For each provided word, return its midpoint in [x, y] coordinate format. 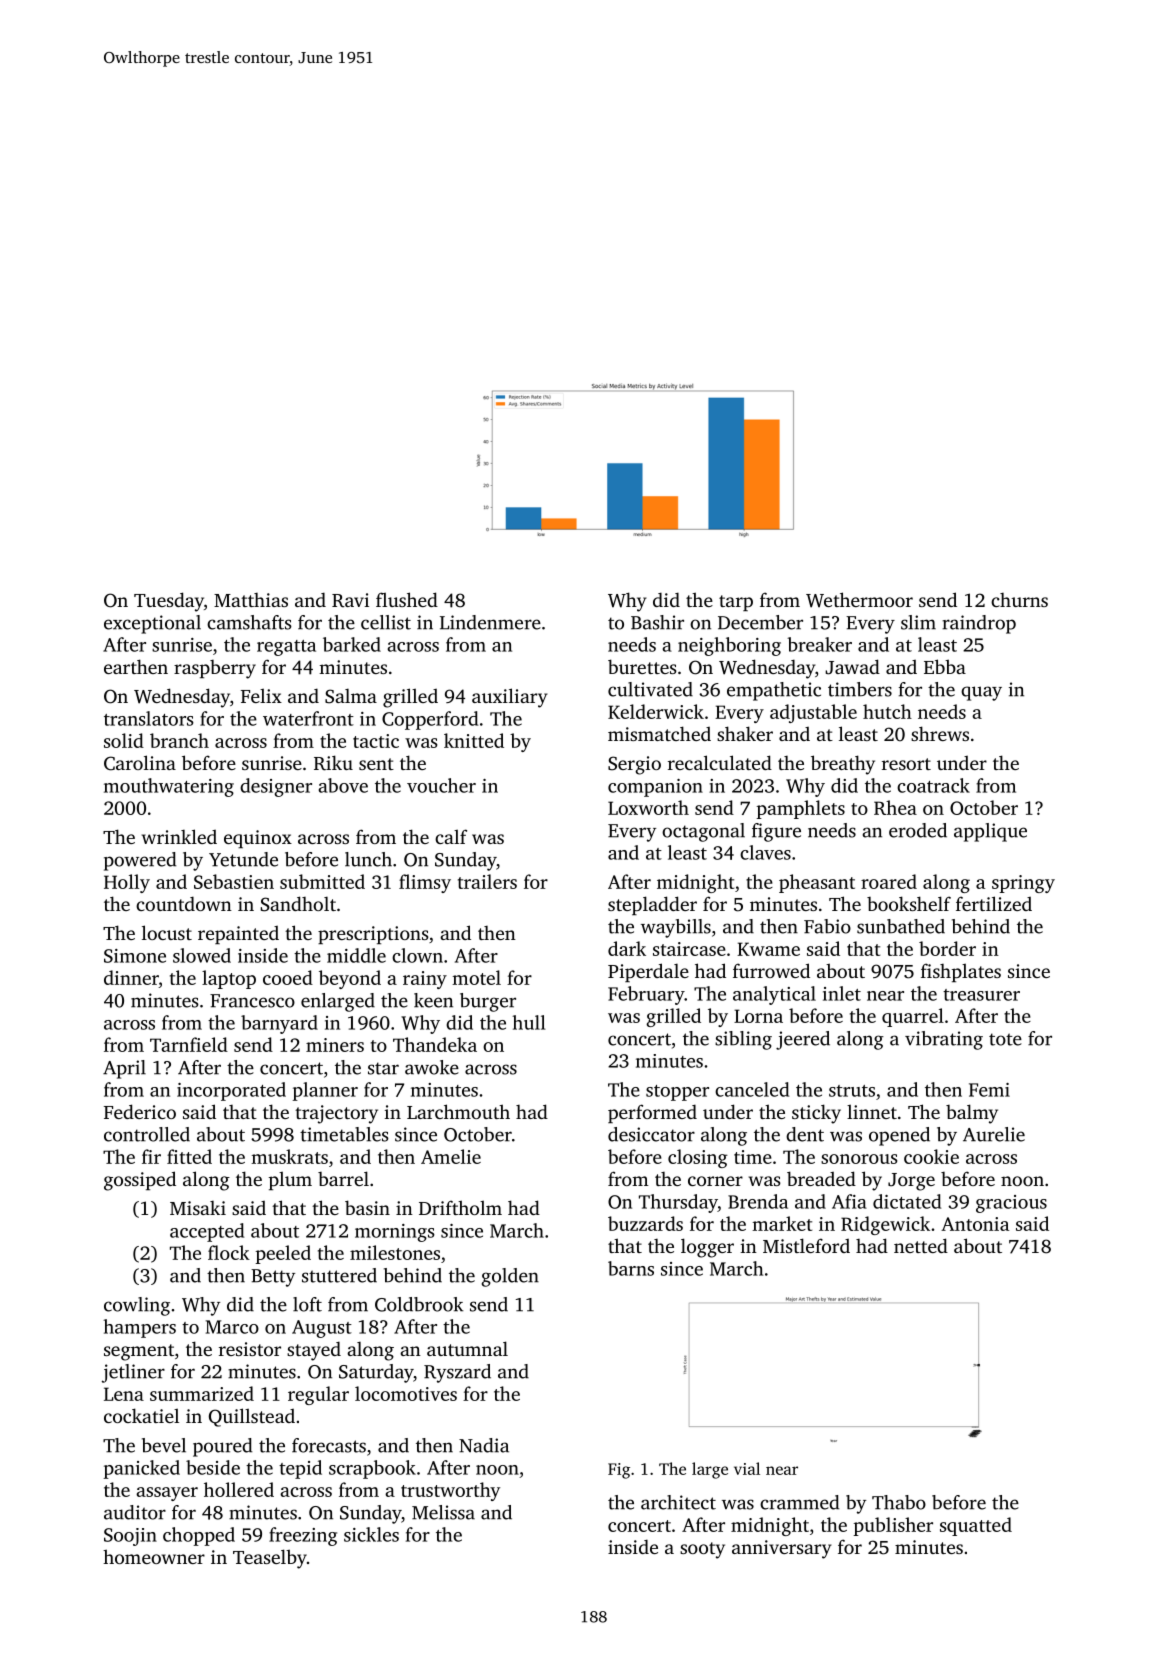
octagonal [703, 832]
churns [1019, 600]
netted [921, 1245]
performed [652, 1113]
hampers [139, 1328]
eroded [918, 830]
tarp [736, 603]
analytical [774, 995]
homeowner [154, 1556]
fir [151, 1156]
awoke [432, 1067]
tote [1005, 1039]
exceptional [152, 624]
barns [631, 1268]
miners [335, 1045]
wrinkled [179, 836]
